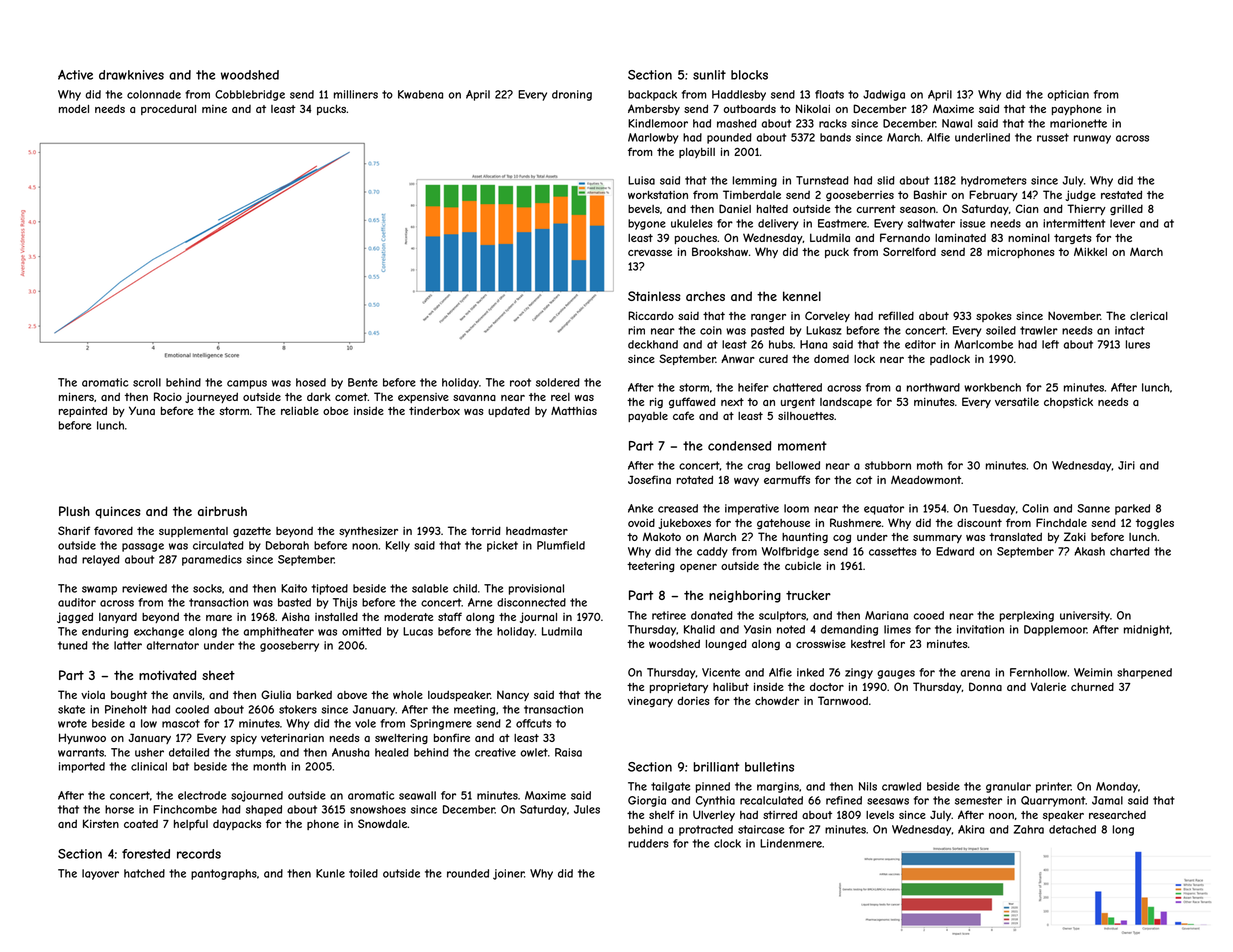 This screenshot has width=1233, height=952. Describe the element at coordinates (1078, 123) in the screenshot. I see `marionette` at that location.
